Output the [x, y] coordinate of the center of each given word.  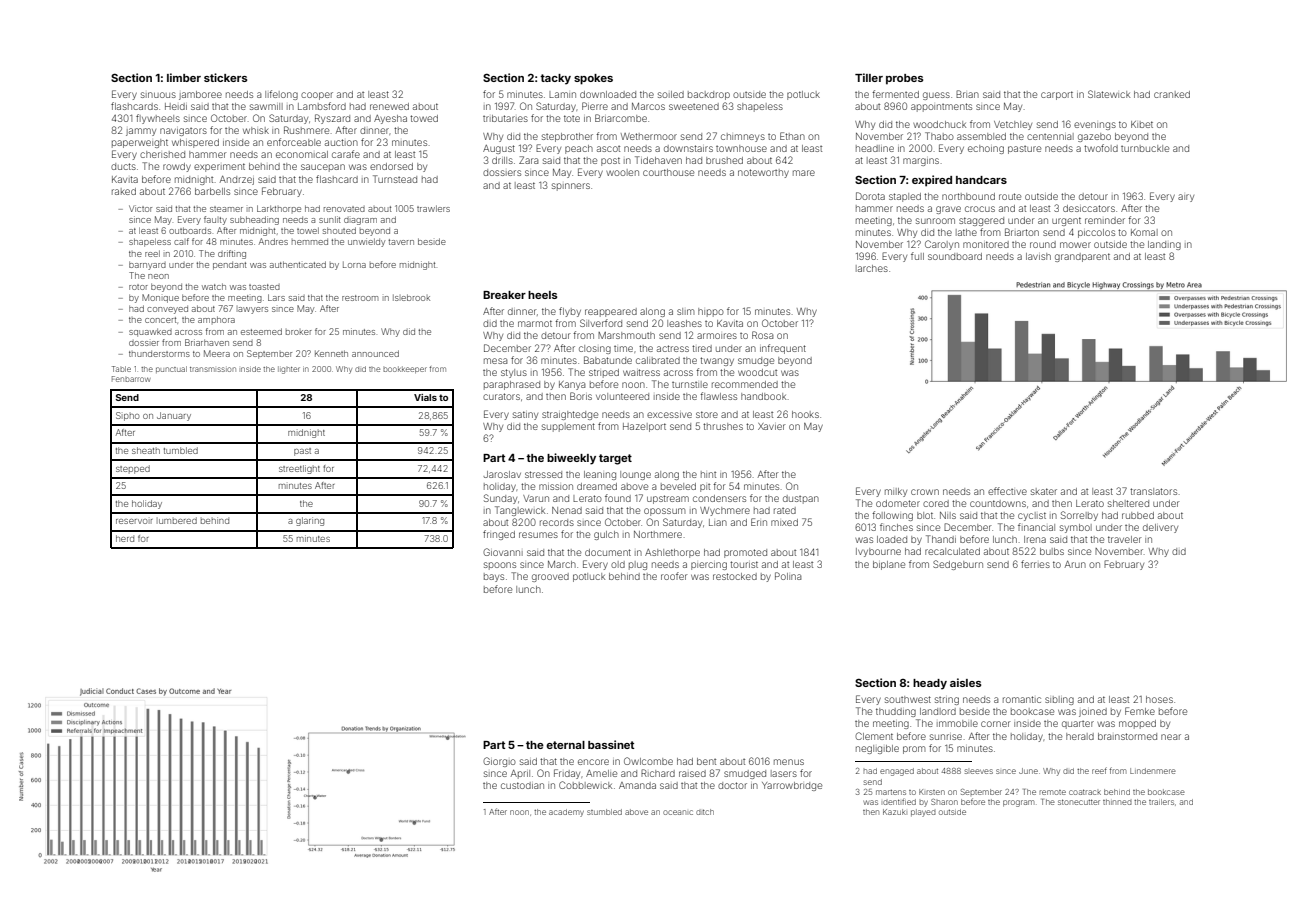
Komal [1144, 232]
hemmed [310, 241]
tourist [744, 564]
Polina [788, 576]
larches [872, 268]
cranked [1172, 94]
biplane [889, 565]
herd [125, 538]
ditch [705, 812]
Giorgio [499, 762]
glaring [310, 521]
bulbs [1052, 551]
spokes [593, 79]
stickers [225, 77]
